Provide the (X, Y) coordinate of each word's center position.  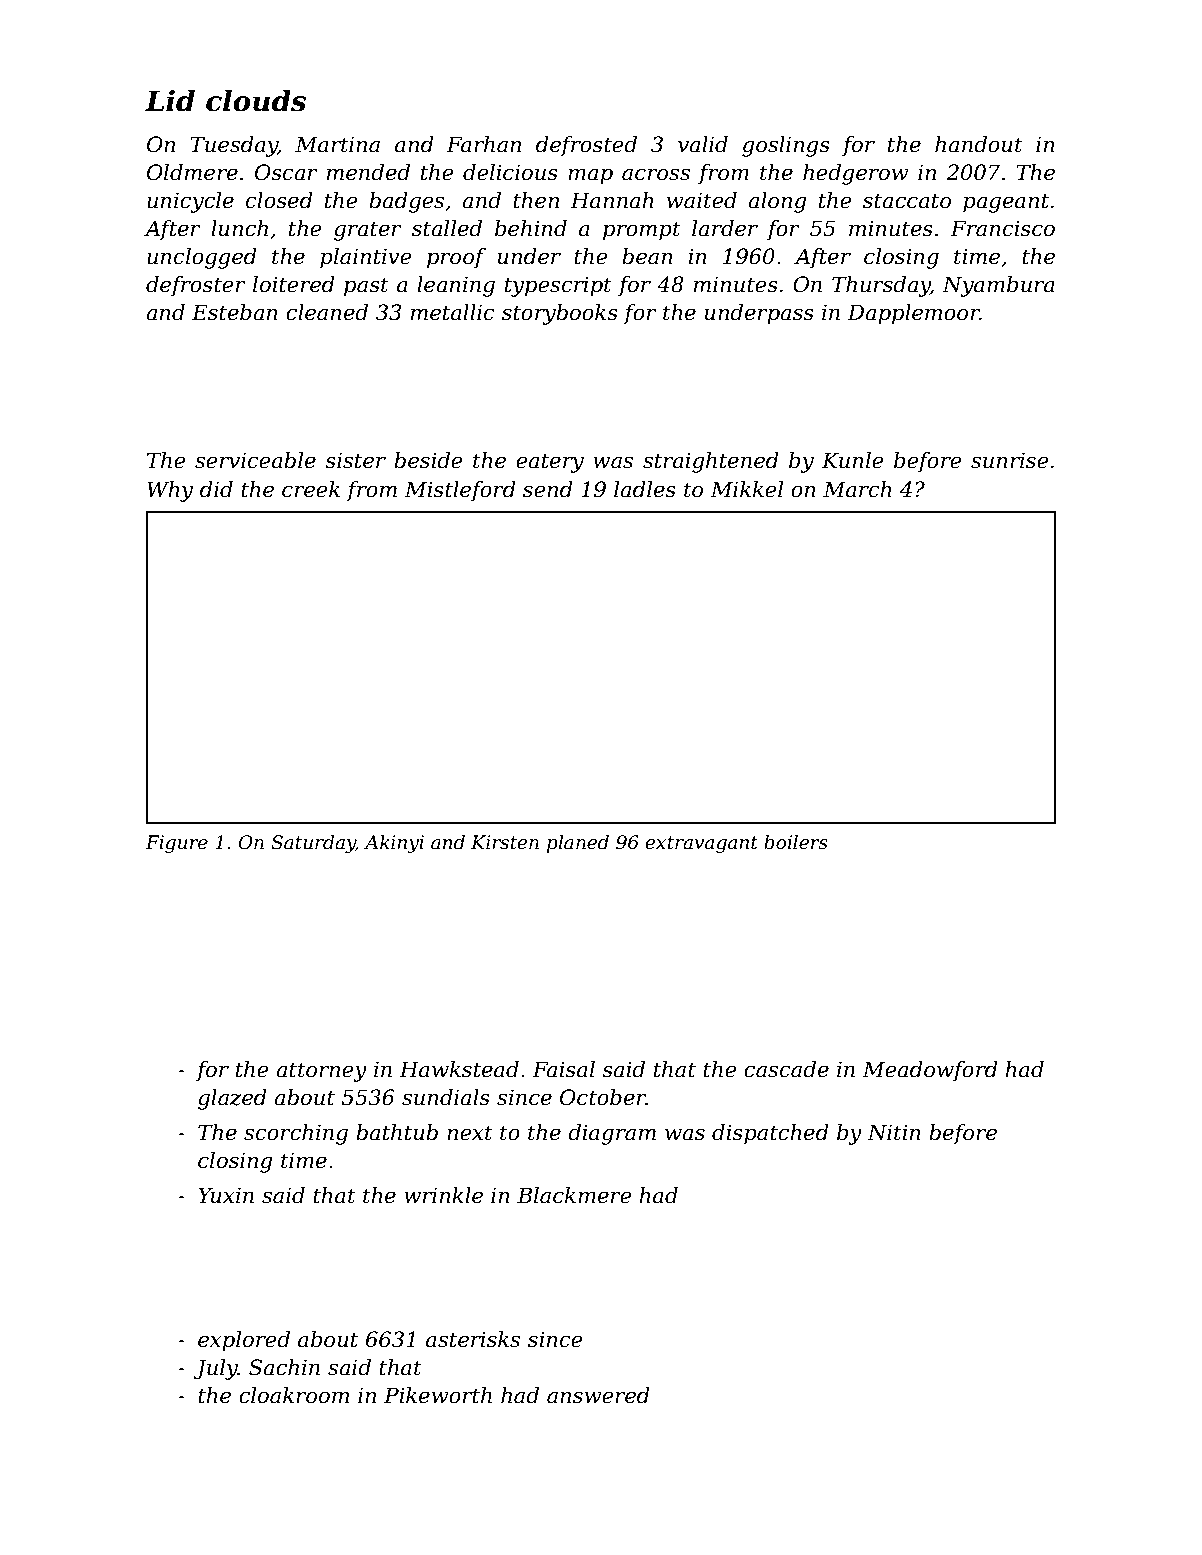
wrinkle (443, 1195)
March (857, 489)
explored (244, 1341)
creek (311, 489)
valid (703, 144)
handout (979, 144)
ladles (645, 489)
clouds (256, 101)
